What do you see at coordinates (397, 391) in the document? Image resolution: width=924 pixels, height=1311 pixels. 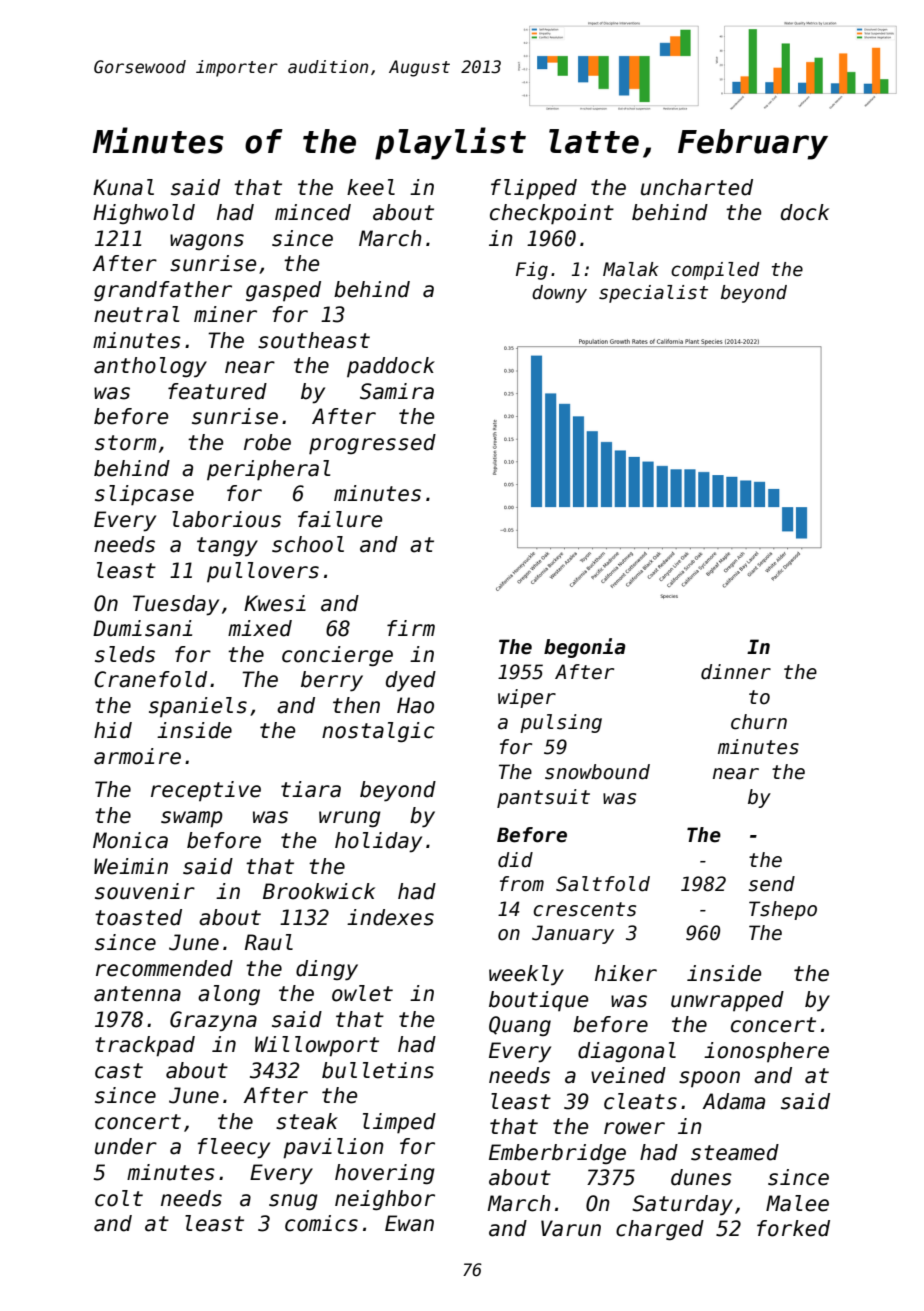 I see `Samira` at bounding box center [397, 391].
